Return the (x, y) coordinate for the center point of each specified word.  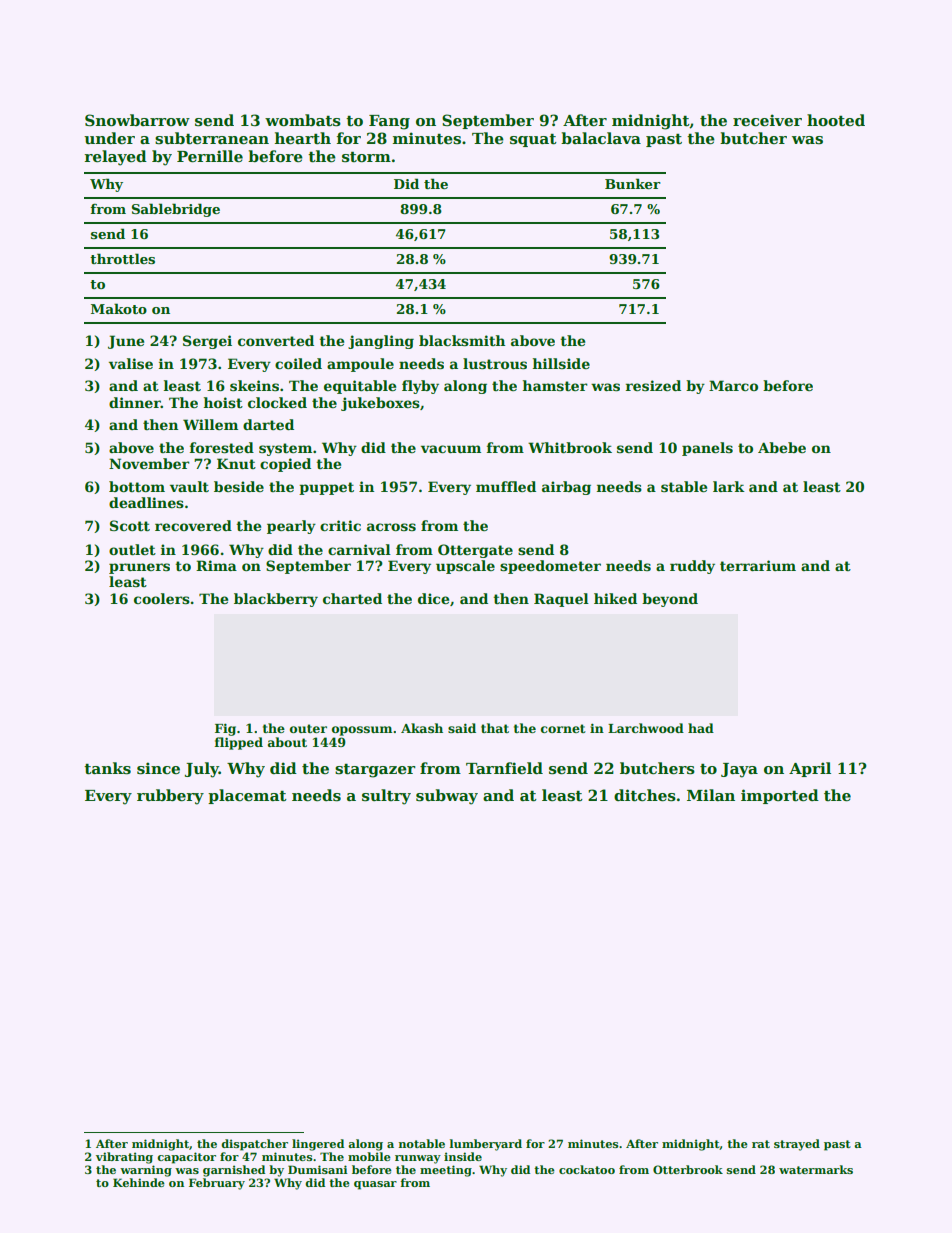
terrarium (758, 565)
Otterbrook (688, 1169)
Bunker (633, 183)
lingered (318, 1145)
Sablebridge (176, 210)
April (810, 769)
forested (222, 447)
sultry (386, 797)
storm (366, 157)
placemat (247, 796)
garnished (234, 1171)
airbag (566, 488)
